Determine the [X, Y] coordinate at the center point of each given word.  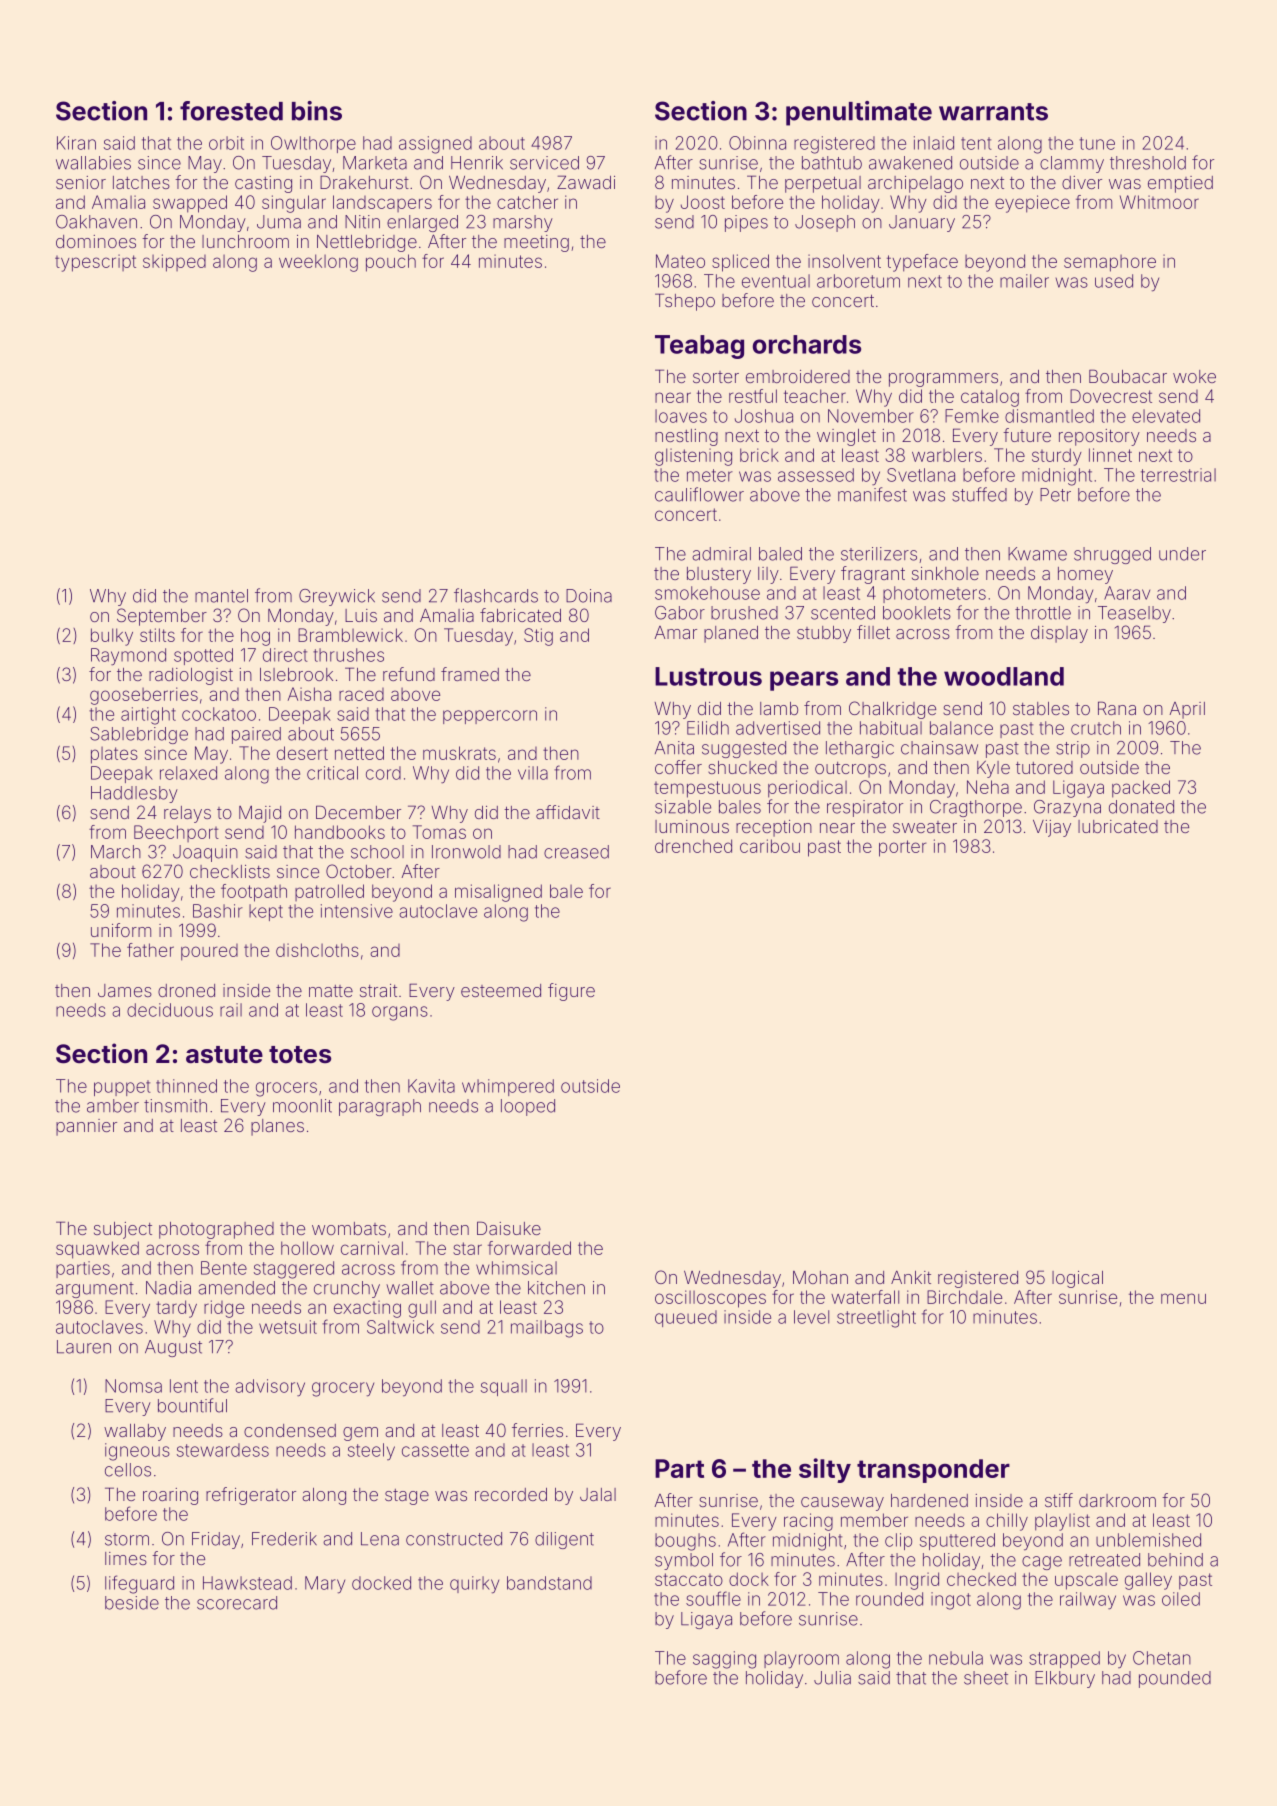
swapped [190, 204]
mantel [221, 596]
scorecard [237, 1603]
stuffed [979, 494]
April [1187, 710]
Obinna [757, 143]
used [1114, 281]
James [125, 990]
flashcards [496, 595]
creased [576, 852]
